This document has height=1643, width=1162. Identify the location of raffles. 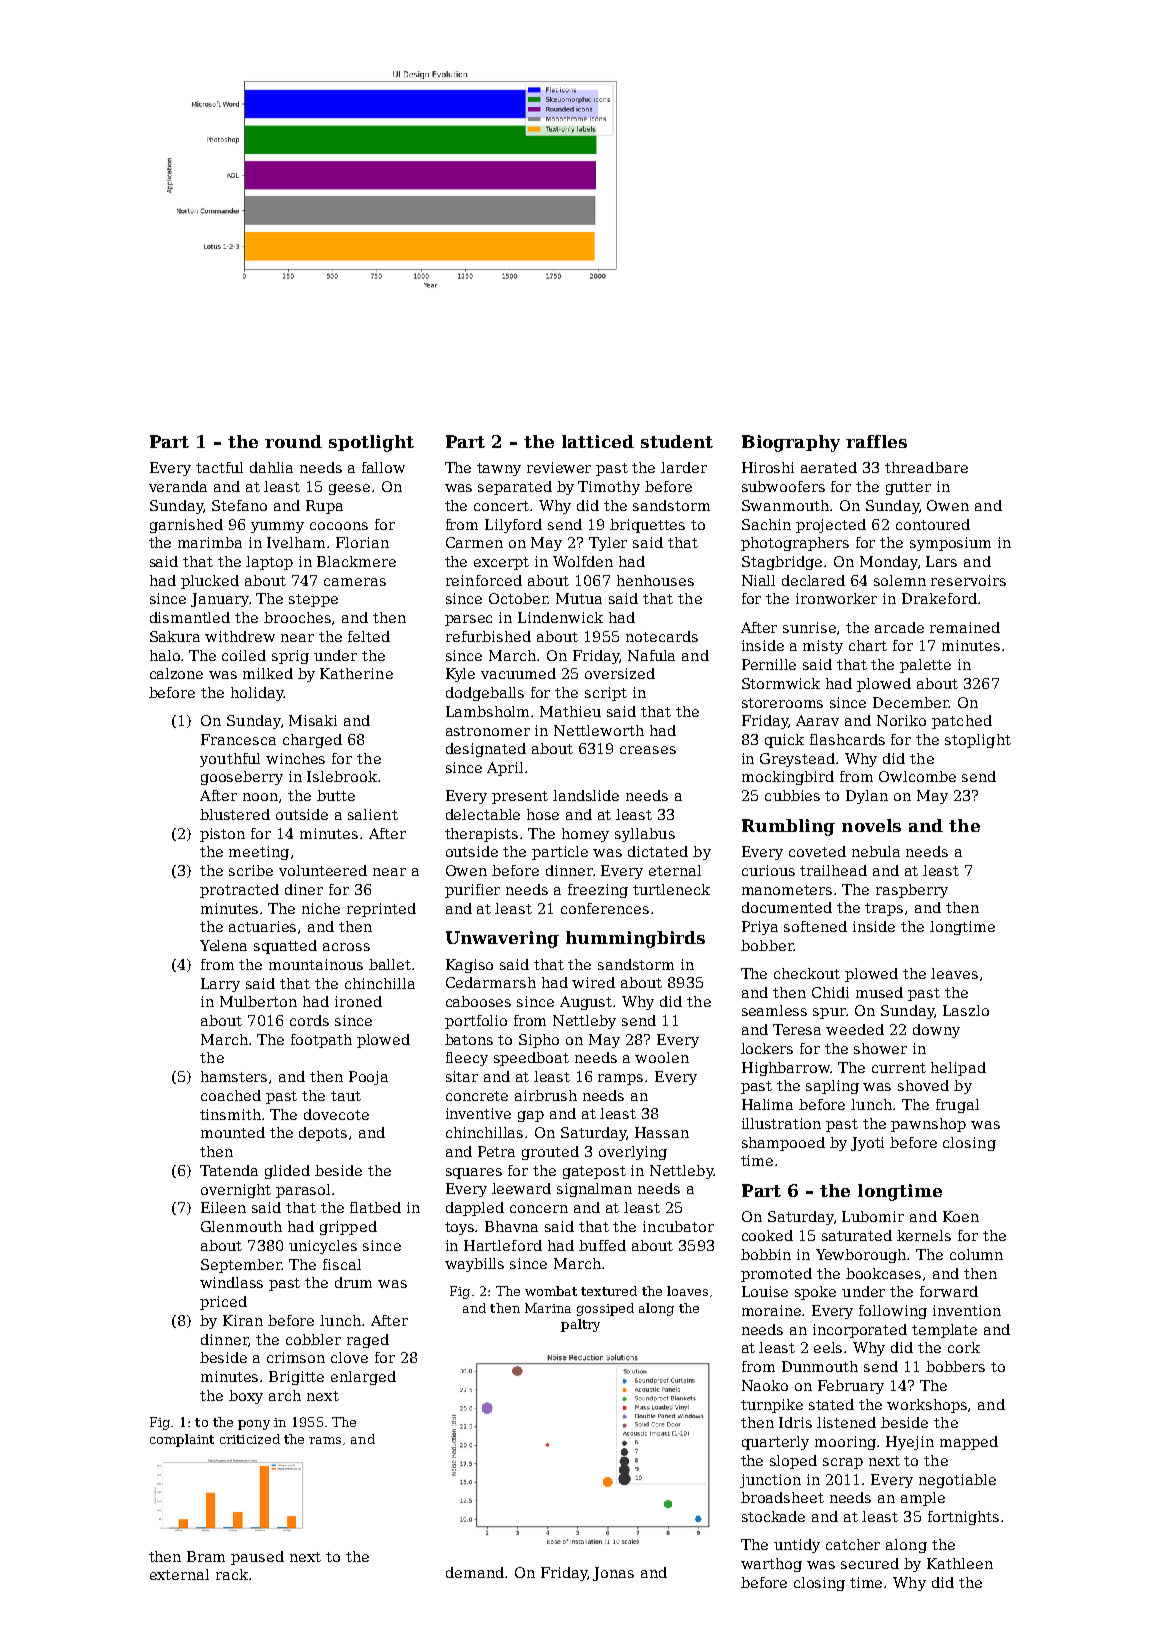
(876, 441).
